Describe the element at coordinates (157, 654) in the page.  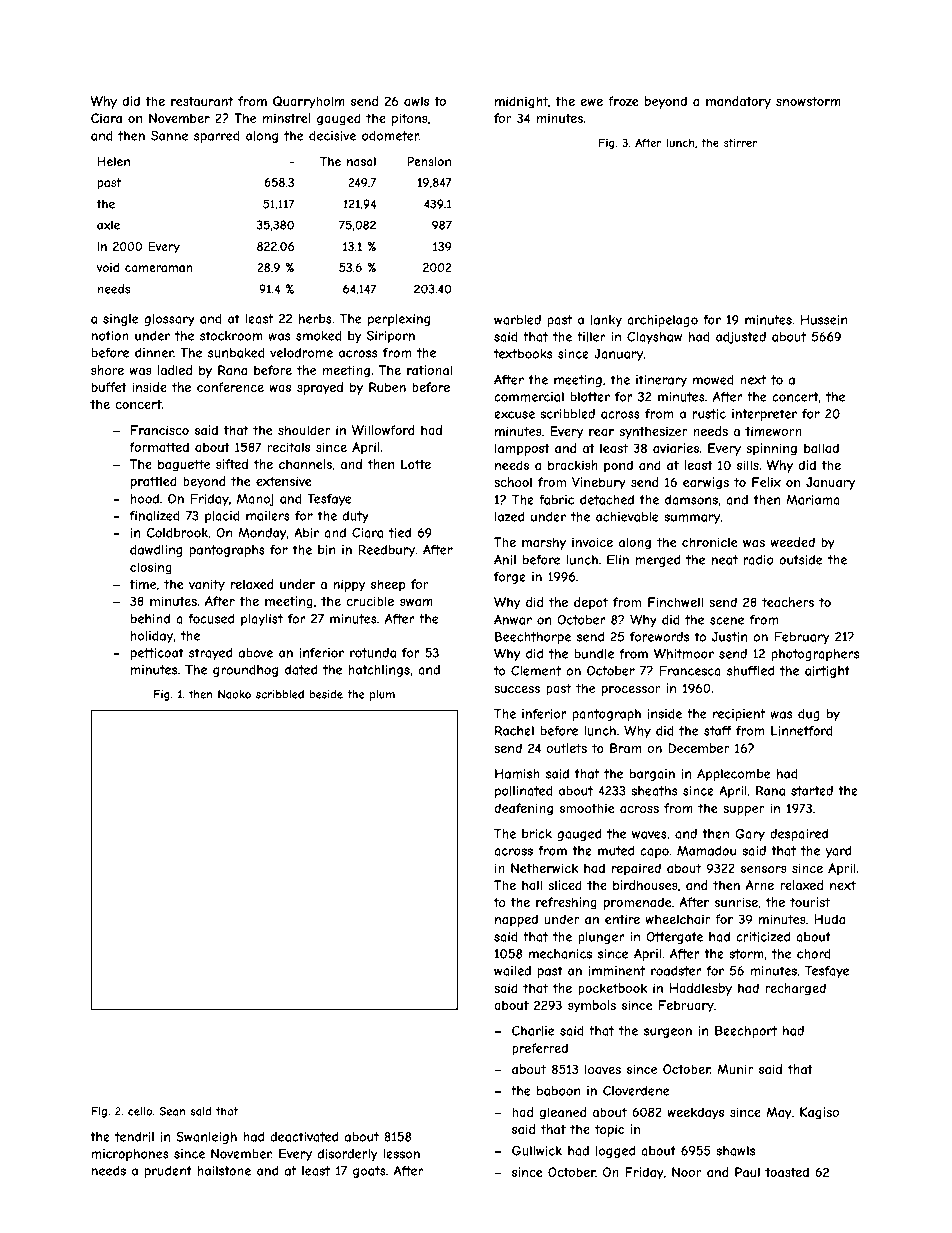
I see `petticoat` at that location.
